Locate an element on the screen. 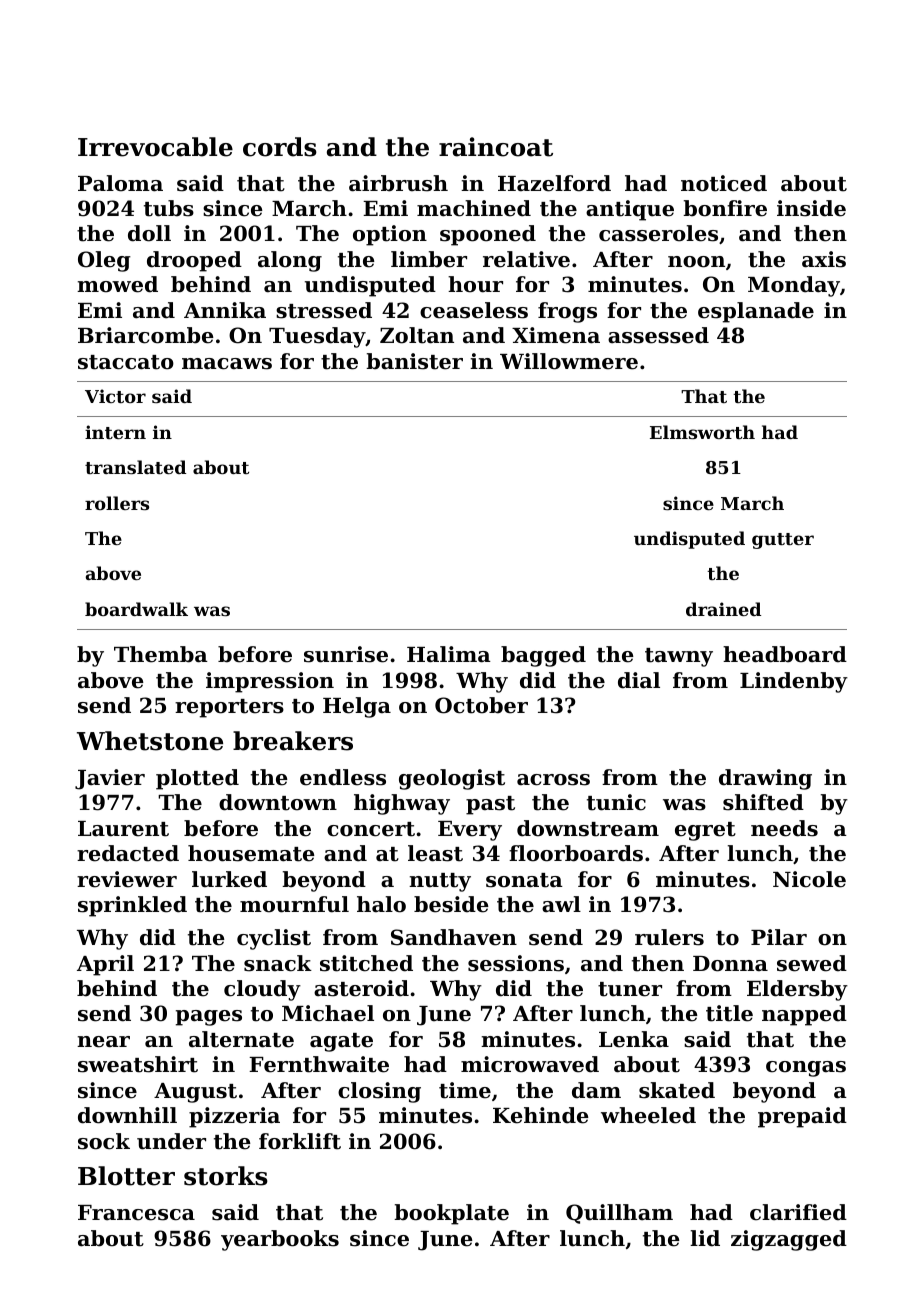 The image size is (924, 1314). August is located at coordinates (195, 1093).
